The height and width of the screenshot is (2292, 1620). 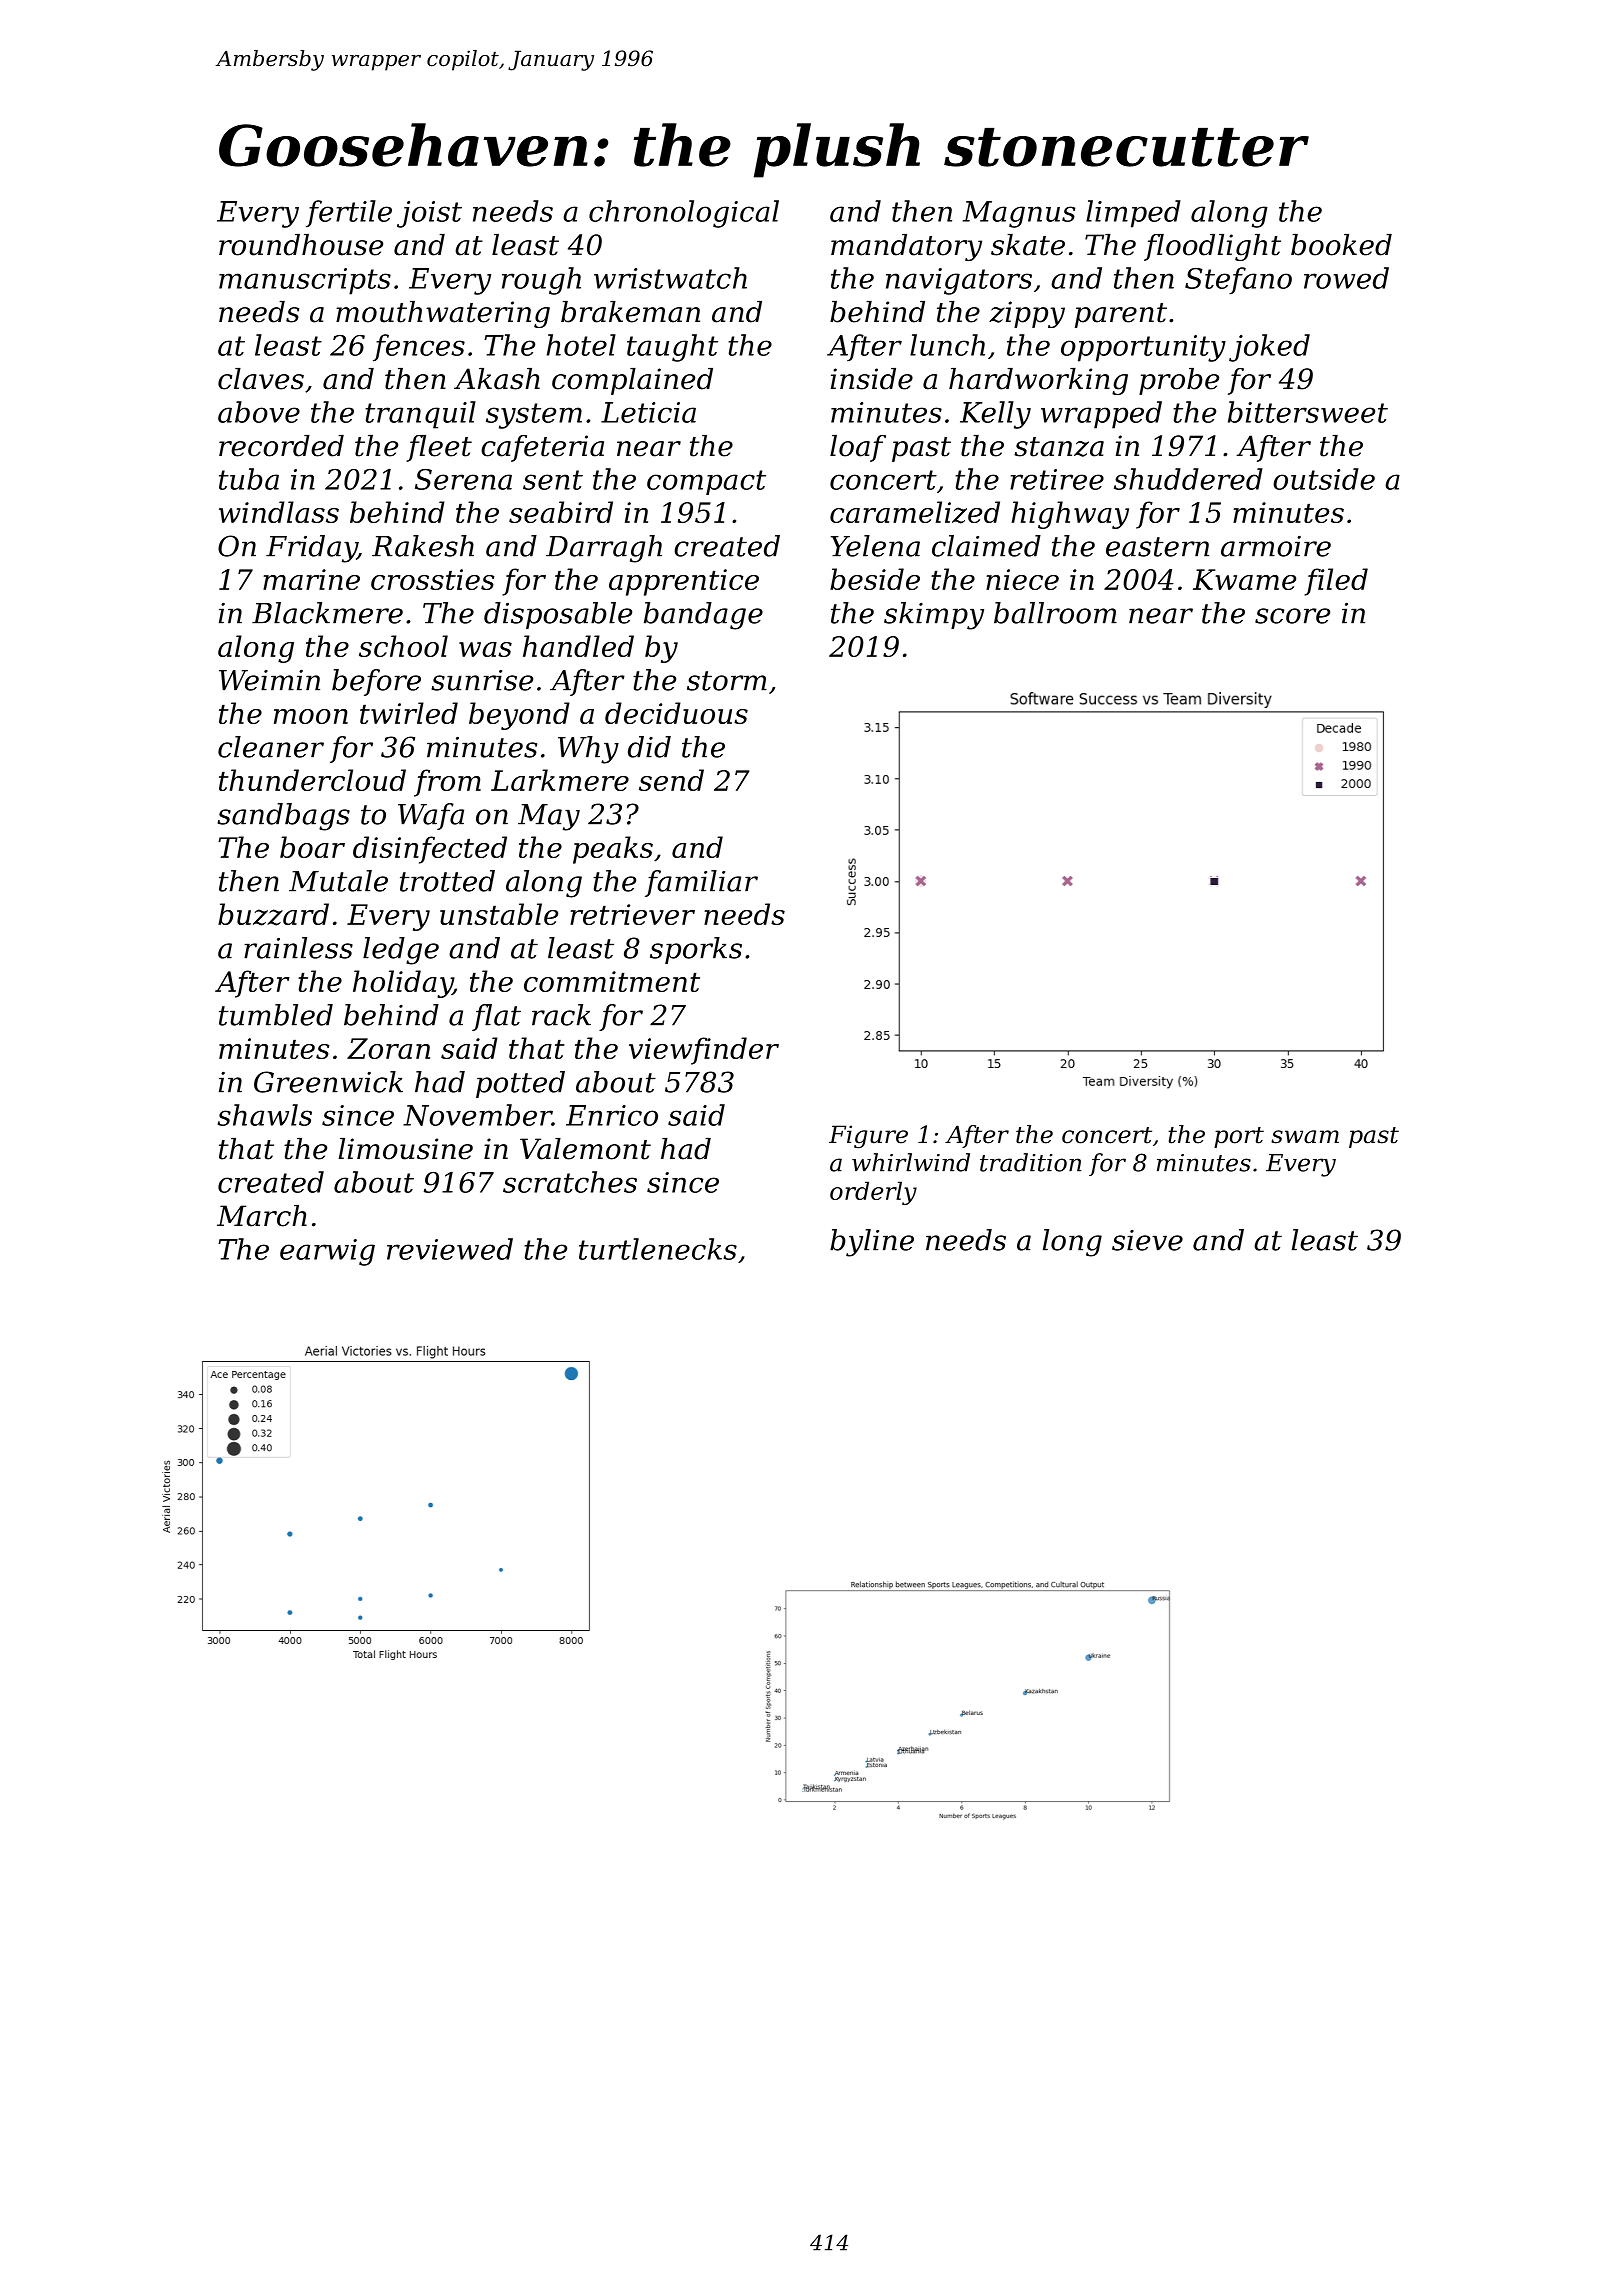 I want to click on retiree, so click(x=1057, y=479).
